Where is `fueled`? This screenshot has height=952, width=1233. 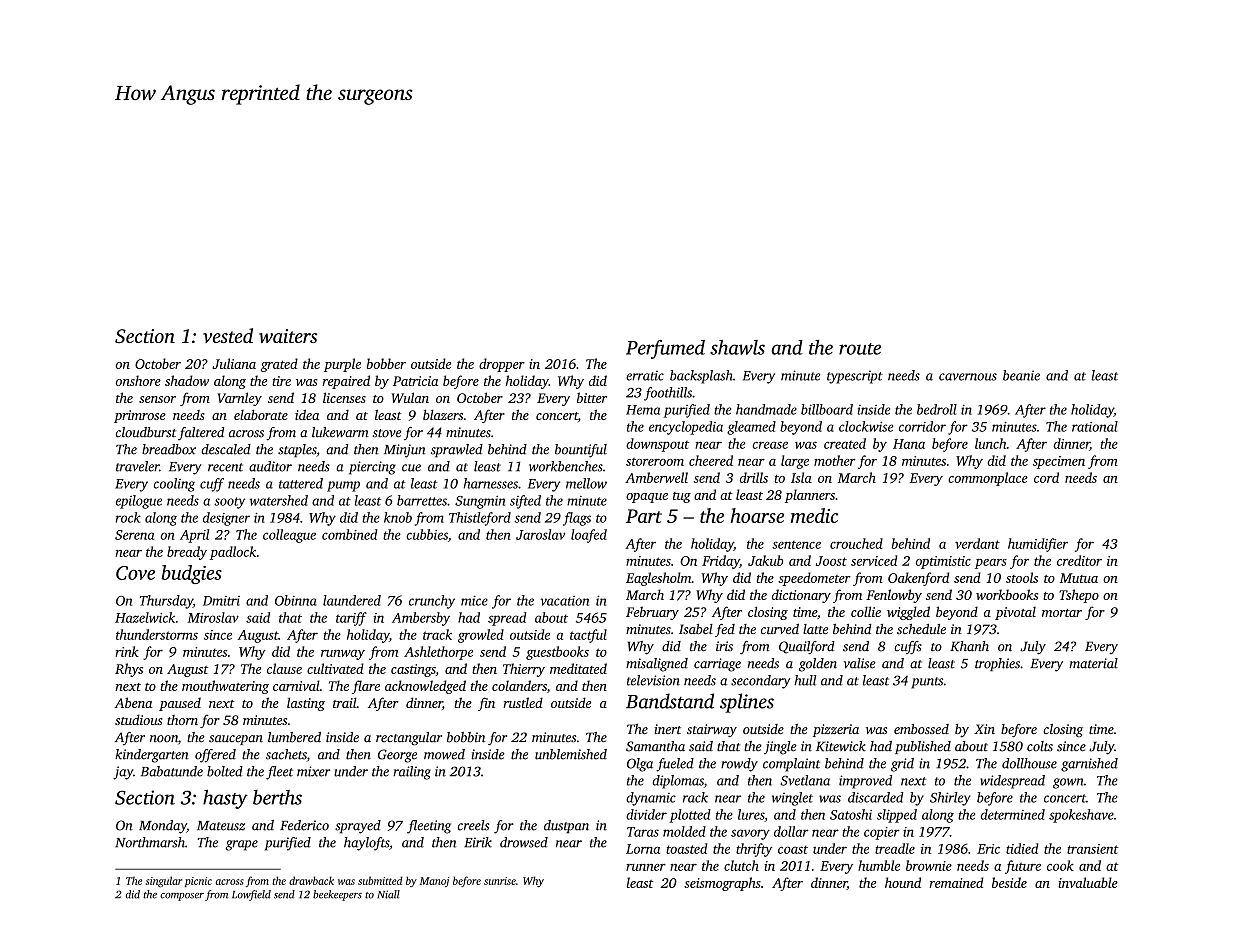 fueled is located at coordinates (675, 765).
